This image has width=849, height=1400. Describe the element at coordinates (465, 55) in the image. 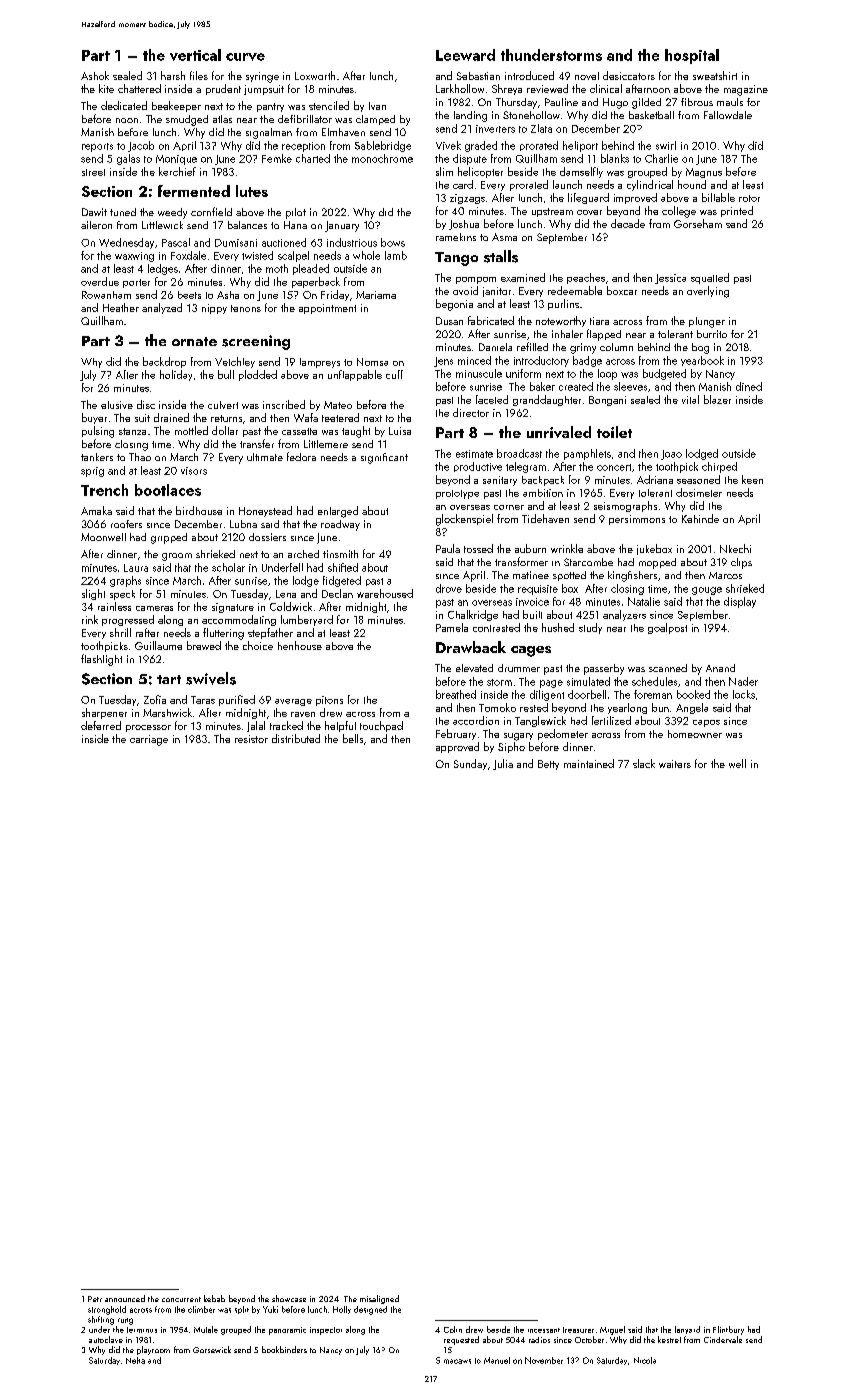

I see `Leeward` at that location.
